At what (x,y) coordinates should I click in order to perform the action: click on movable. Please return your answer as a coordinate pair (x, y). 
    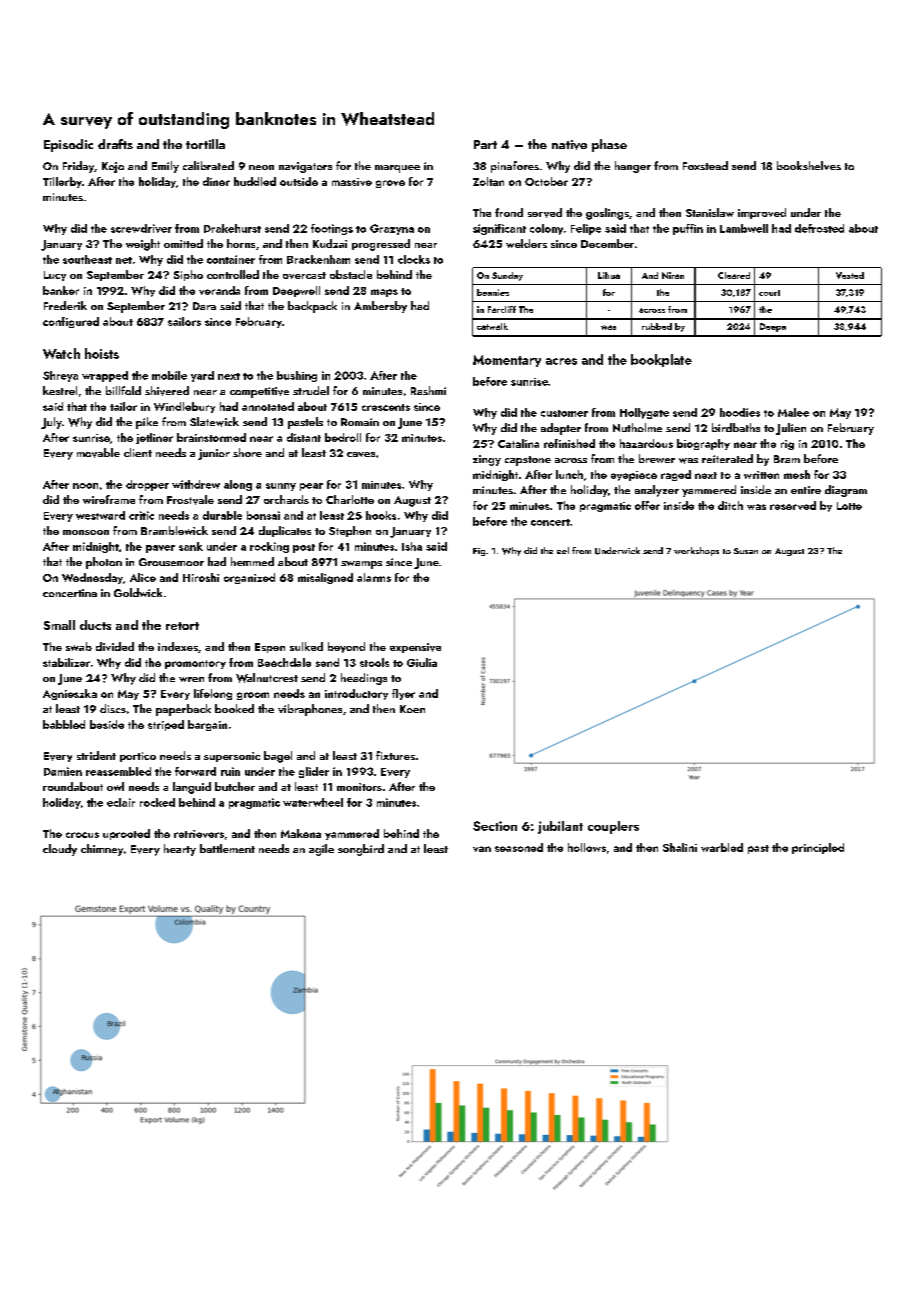
    Looking at the image, I should click on (98, 453).
